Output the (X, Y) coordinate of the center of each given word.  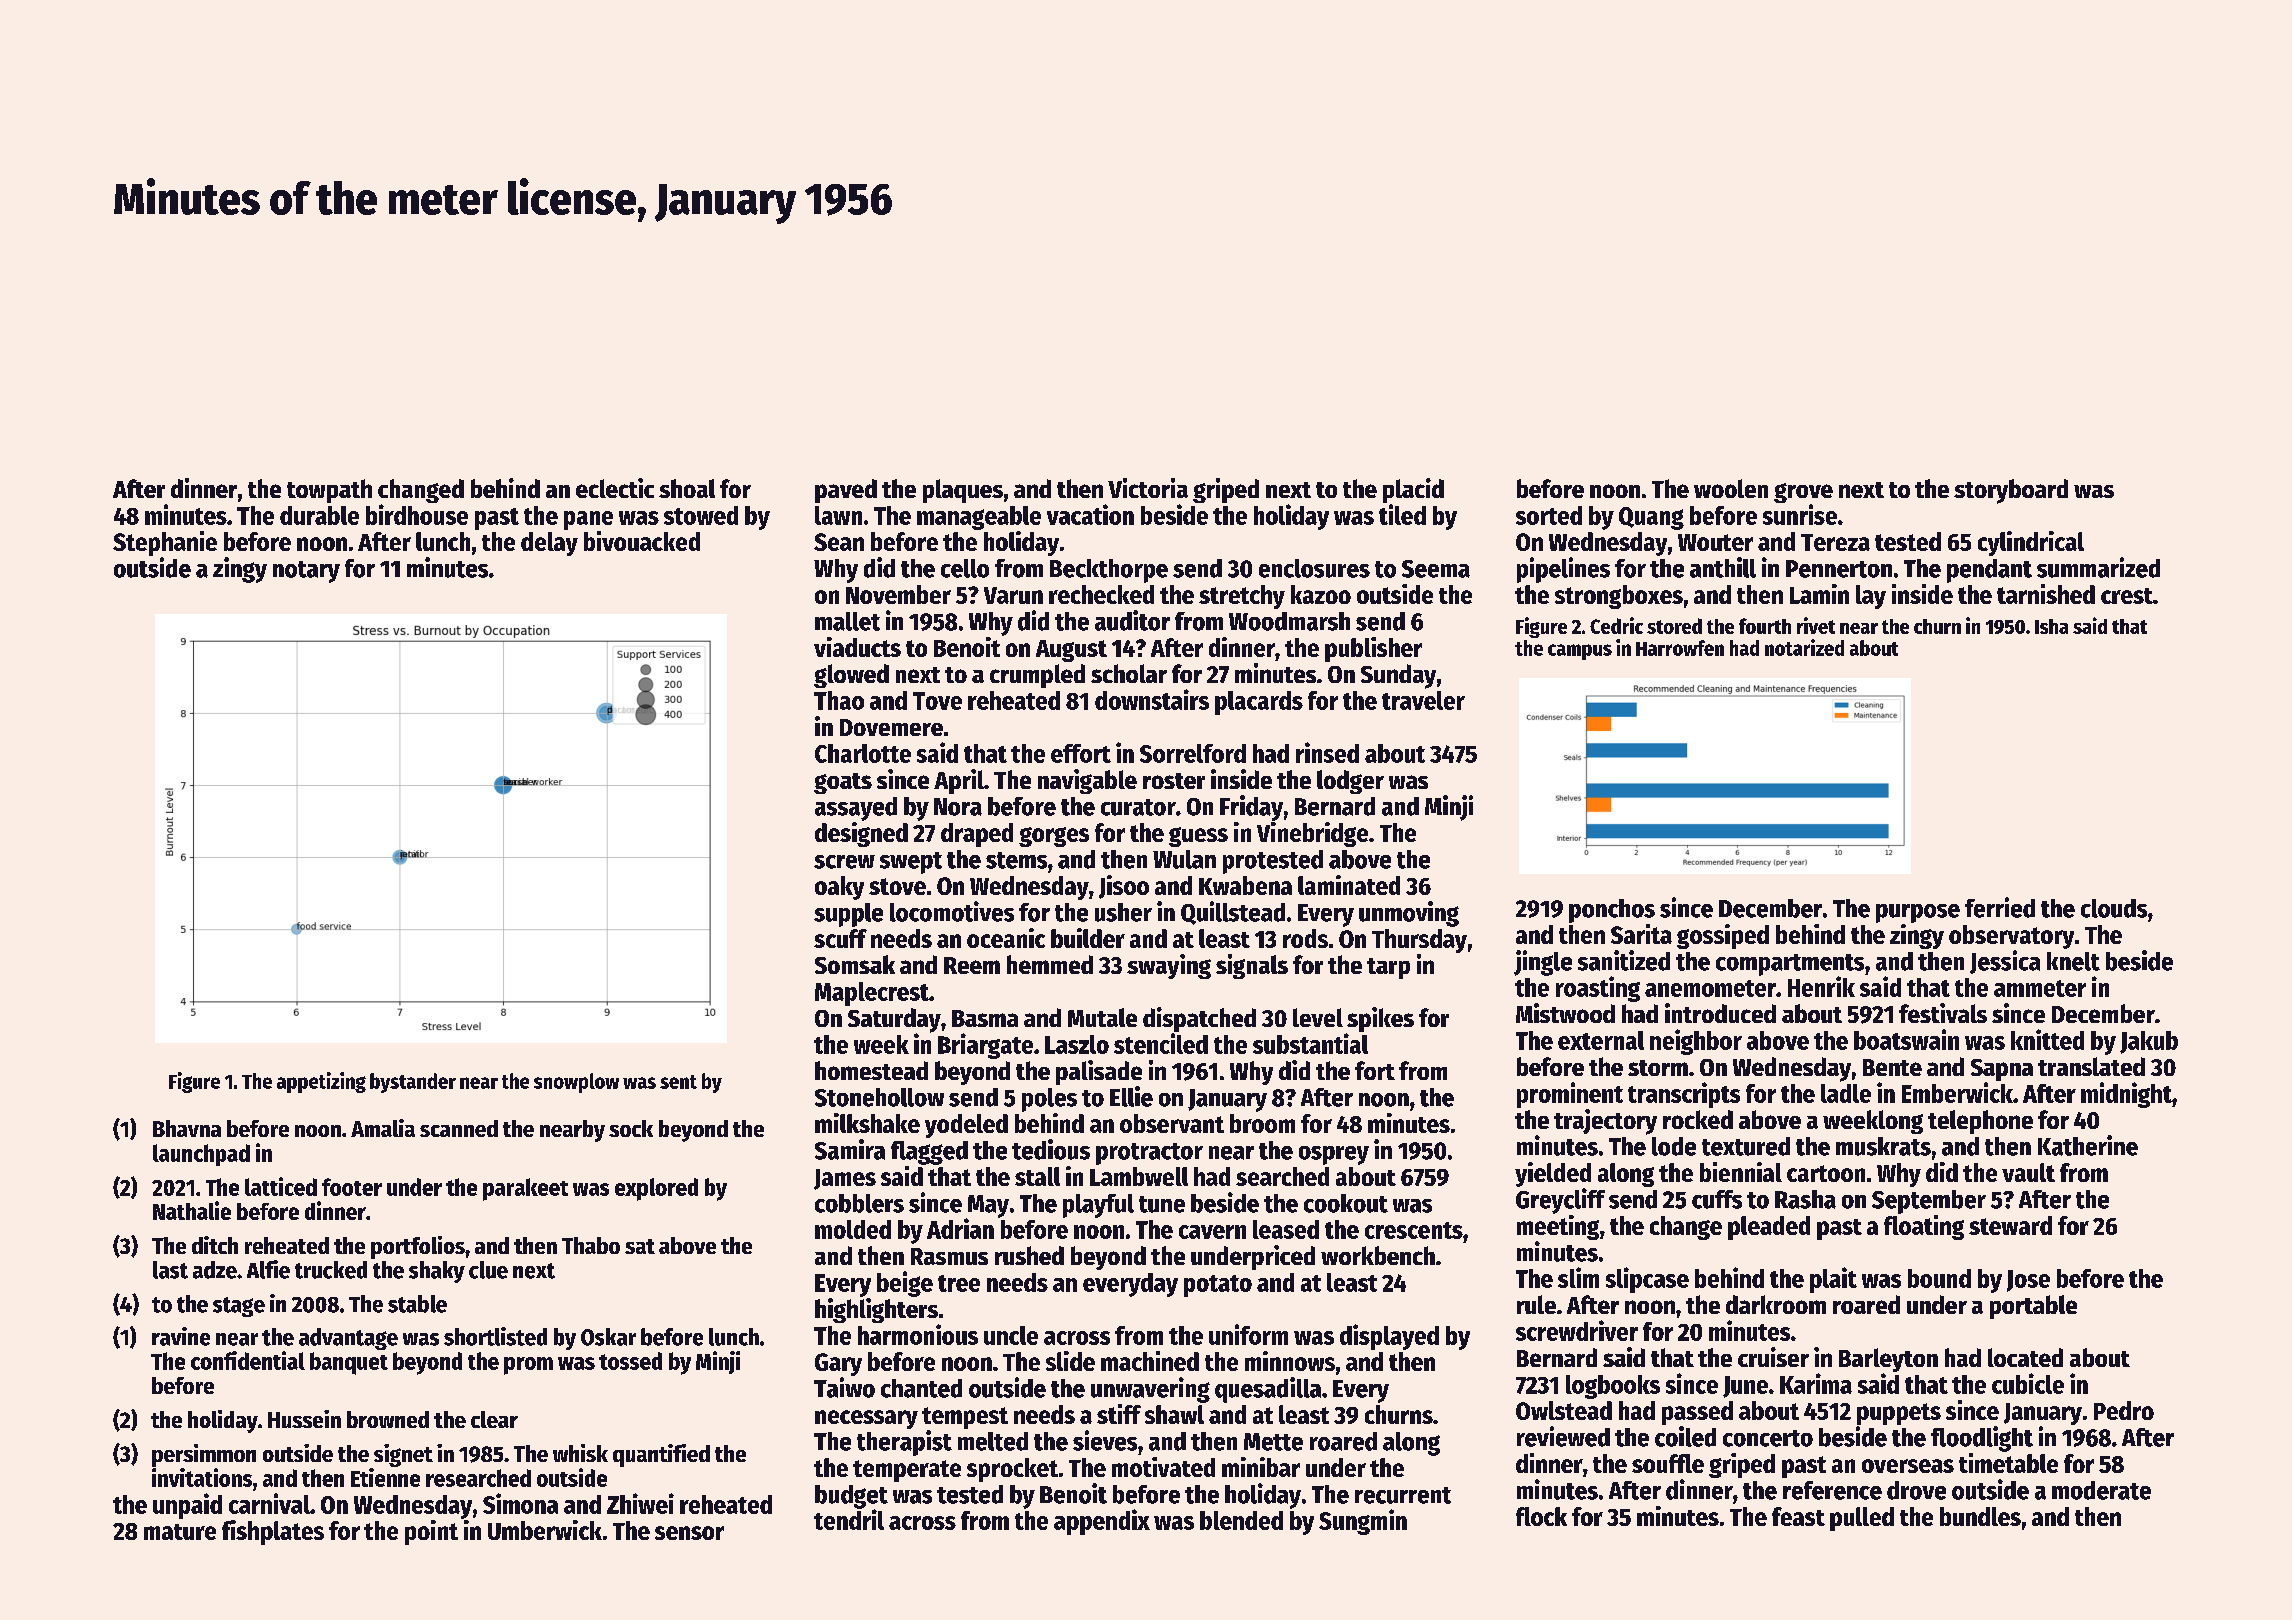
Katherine (2088, 1145)
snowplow (576, 1083)
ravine (181, 1336)
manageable (979, 518)
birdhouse (417, 514)
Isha (2051, 626)
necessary (866, 1419)
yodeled (966, 1126)
